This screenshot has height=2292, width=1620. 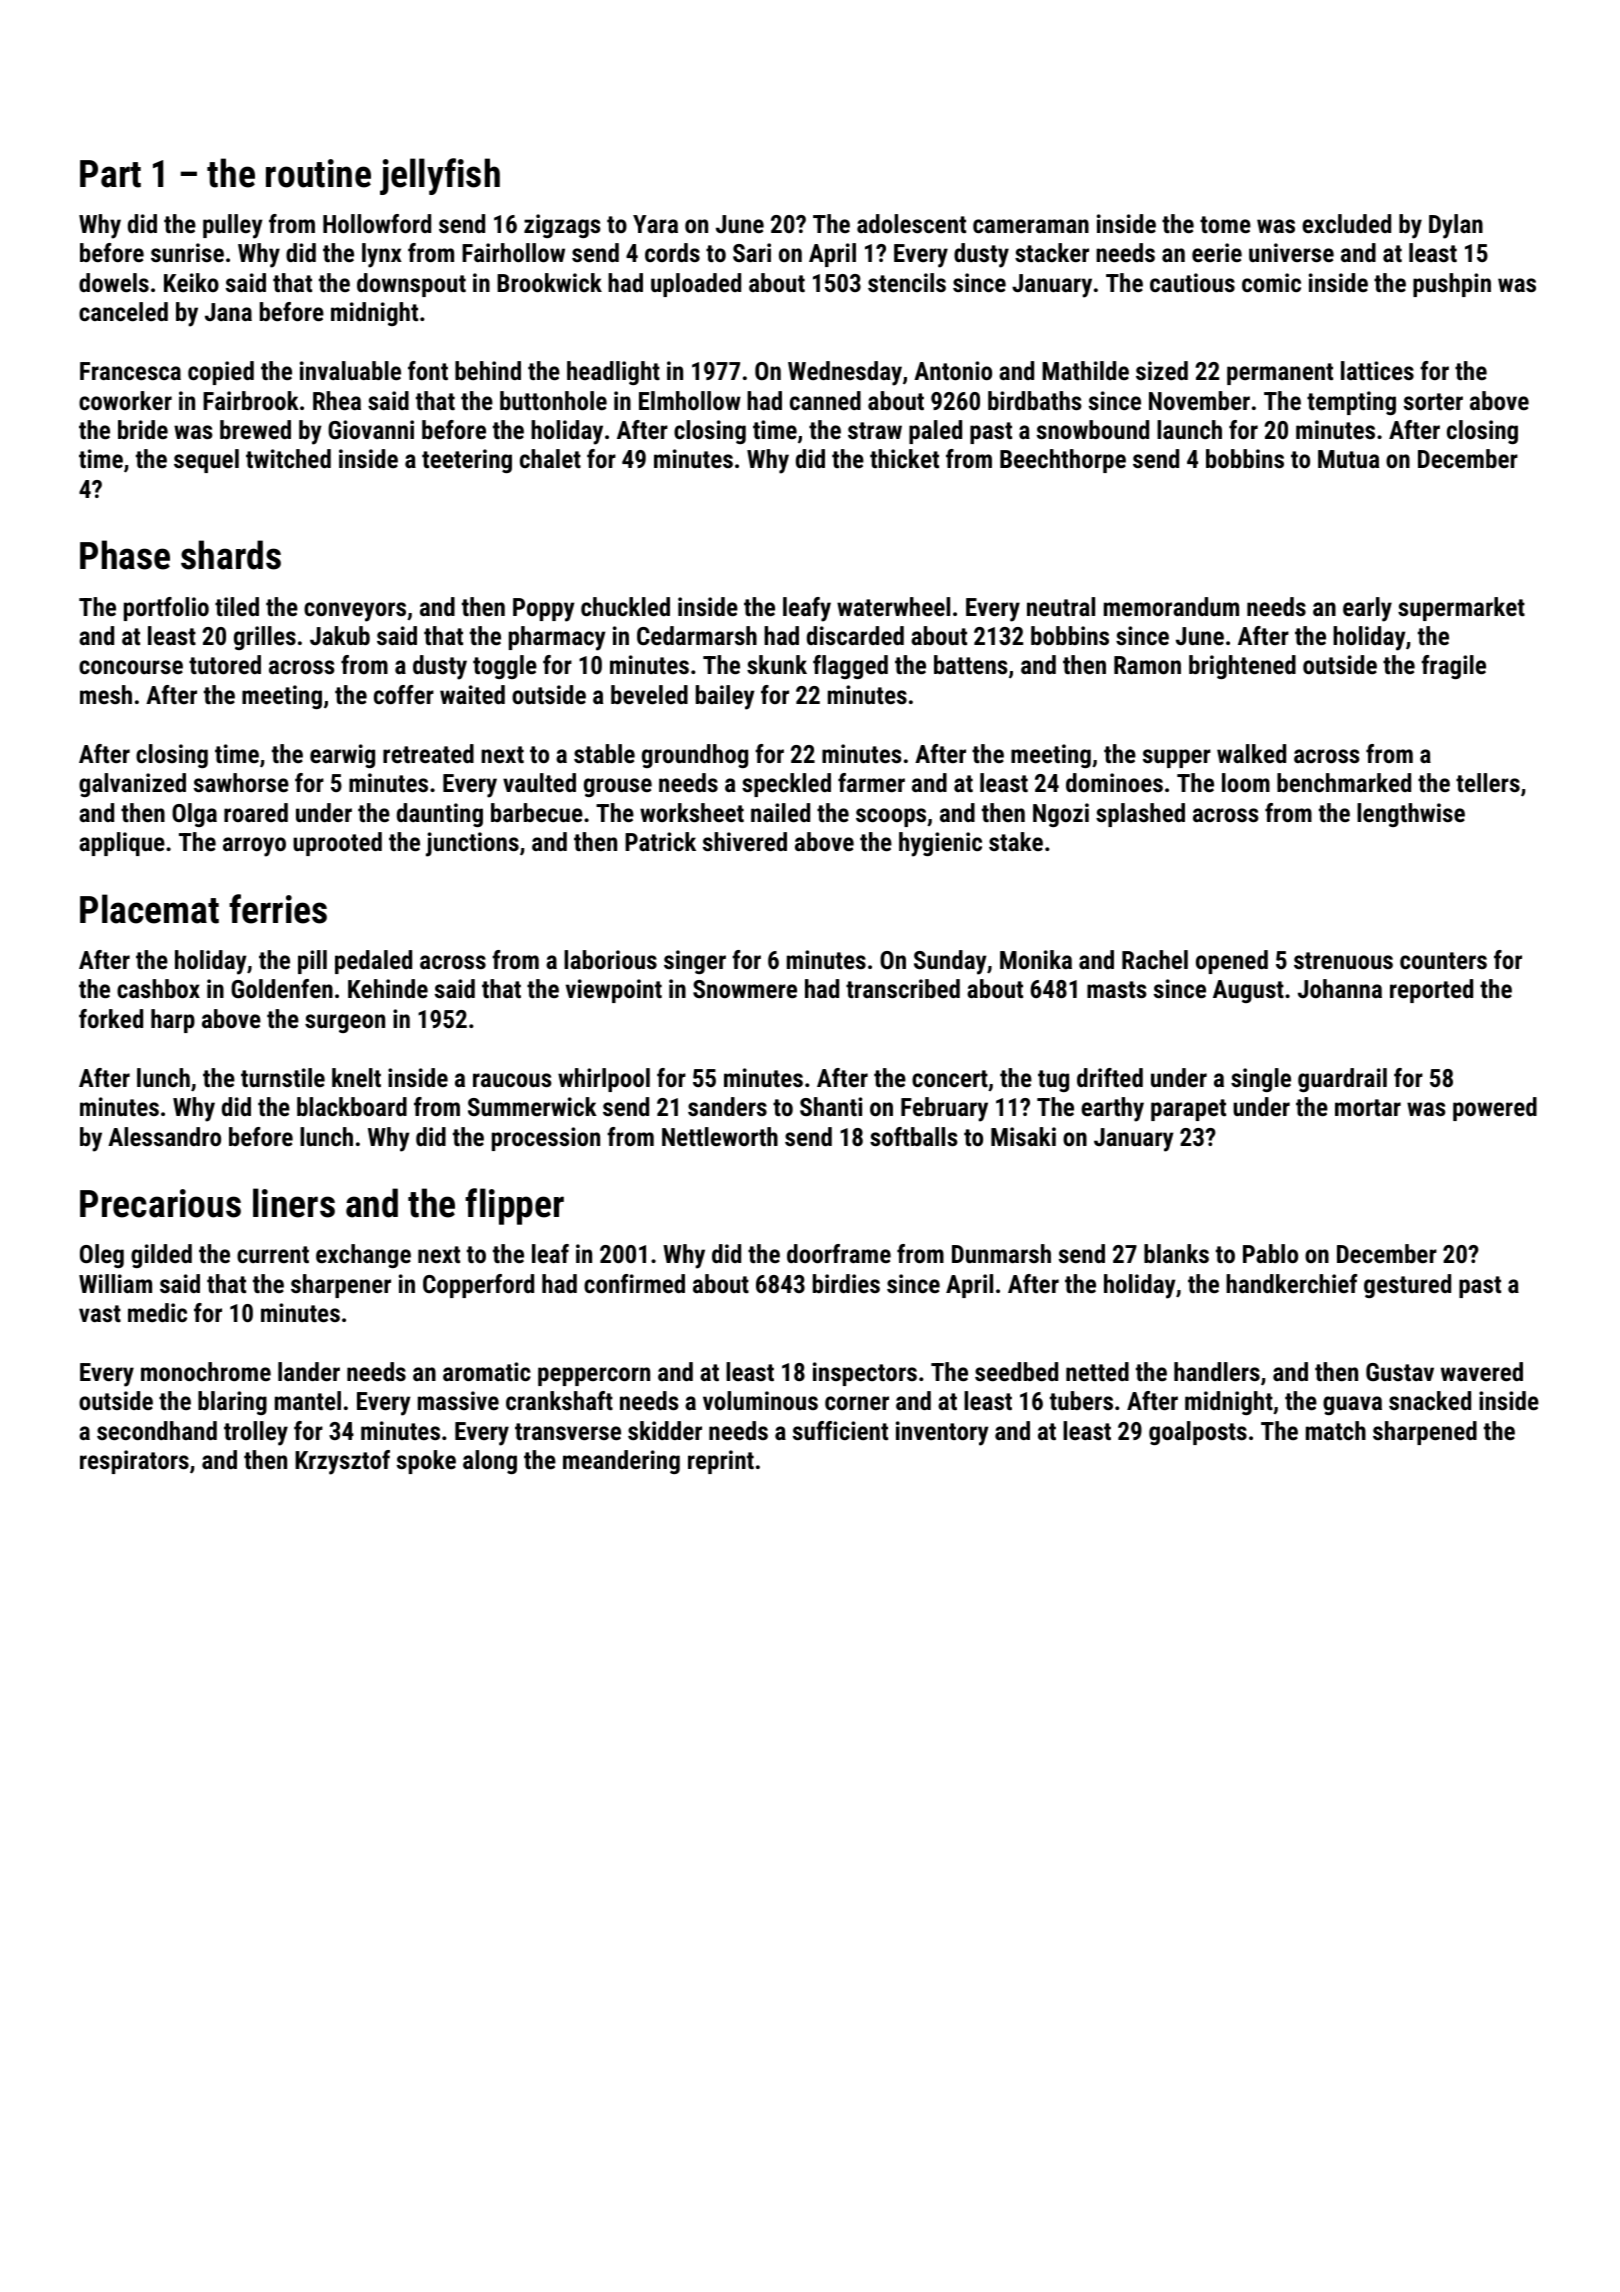 I want to click on Mutua, so click(x=1348, y=459).
